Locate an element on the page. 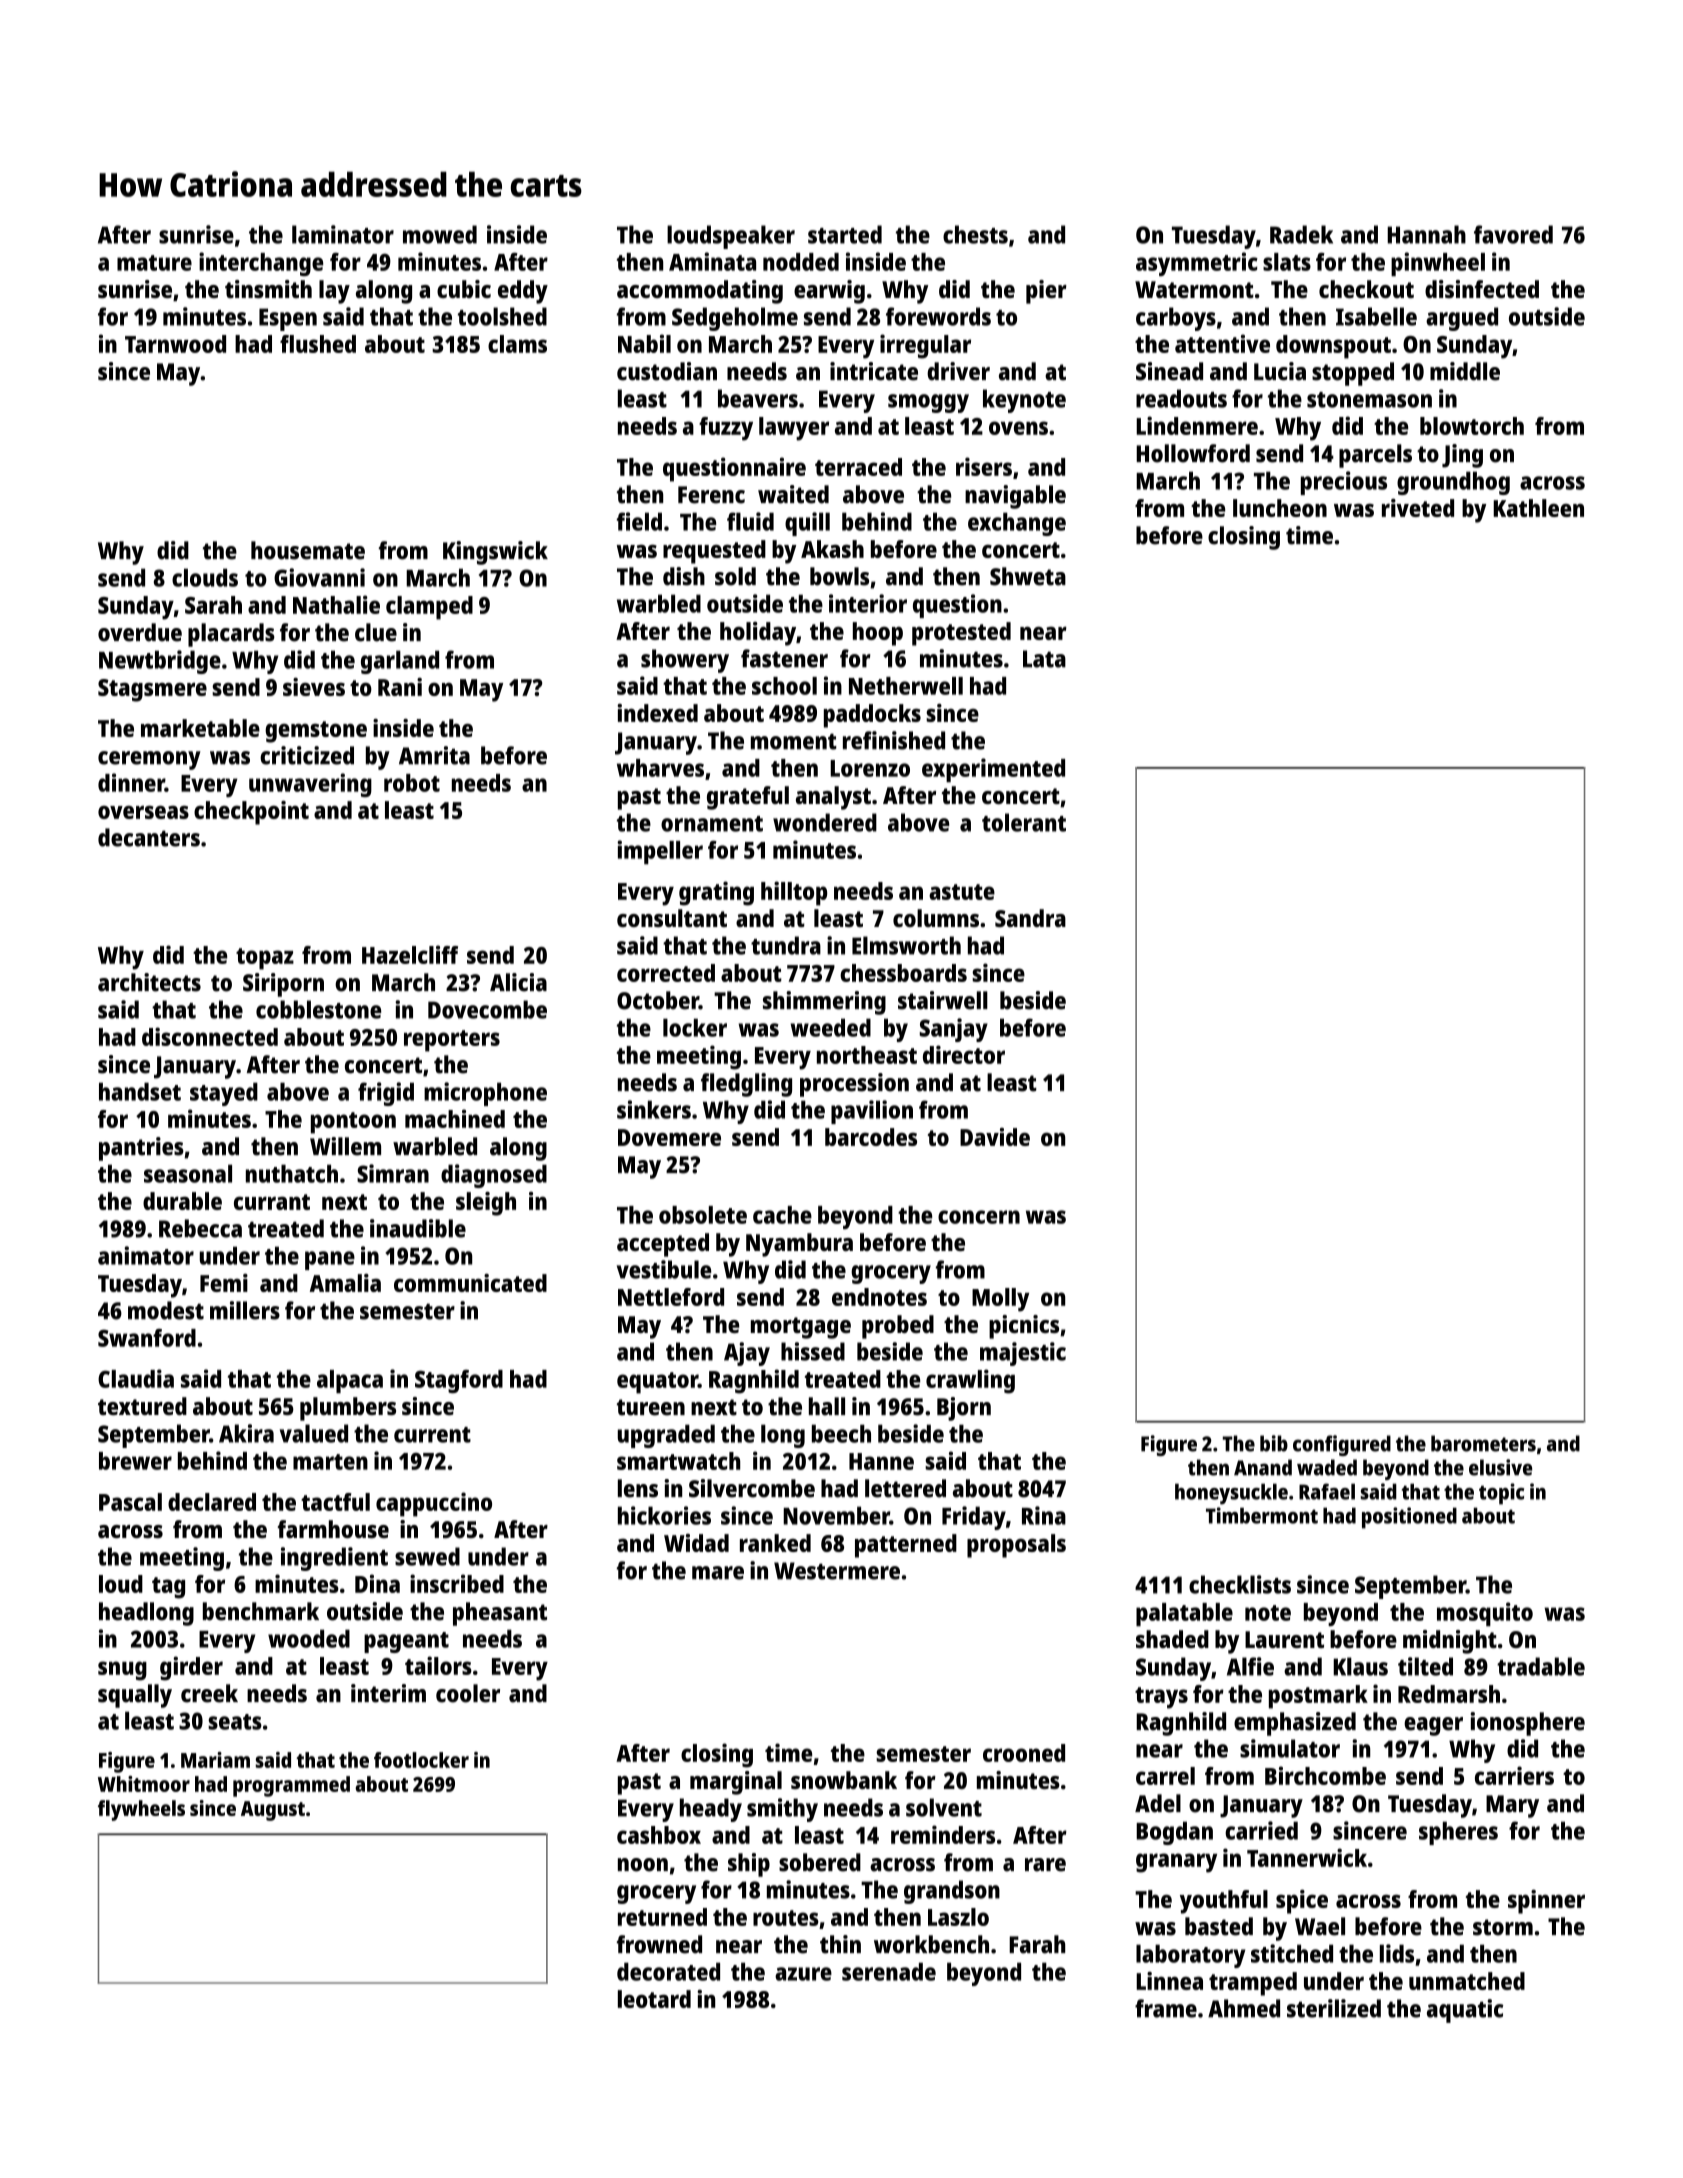 This page has width=1683, height=2178. terraced is located at coordinates (858, 467).
